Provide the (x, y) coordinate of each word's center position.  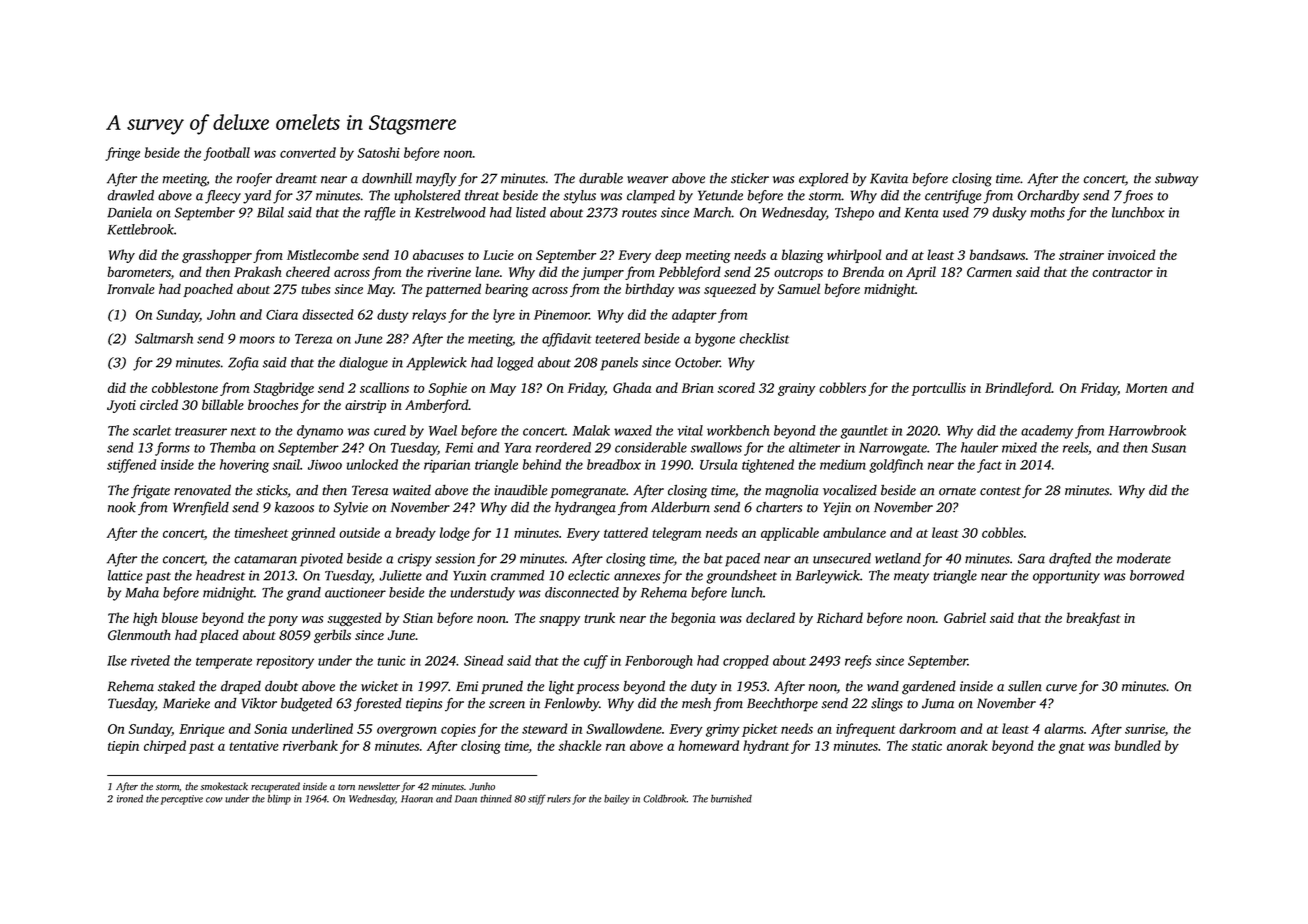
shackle (579, 745)
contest (1000, 491)
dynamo (320, 432)
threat (482, 195)
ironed (130, 799)
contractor (1122, 273)
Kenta (921, 213)
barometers (139, 271)
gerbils (332, 636)
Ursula (718, 464)
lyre (504, 316)
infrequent (866, 730)
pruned (502, 687)
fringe (122, 154)
